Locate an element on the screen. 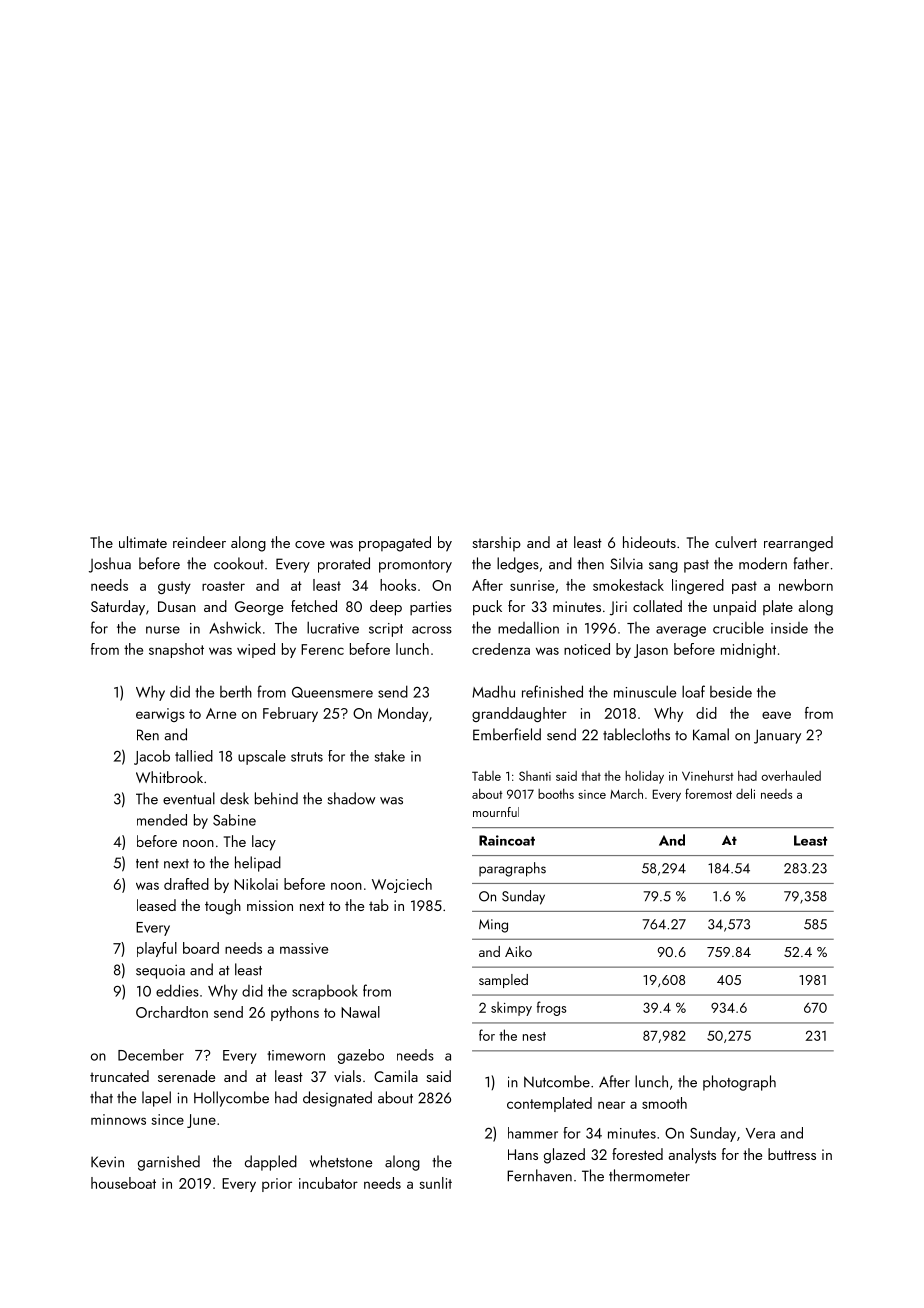 The image size is (924, 1308). midnight is located at coordinates (748, 650).
